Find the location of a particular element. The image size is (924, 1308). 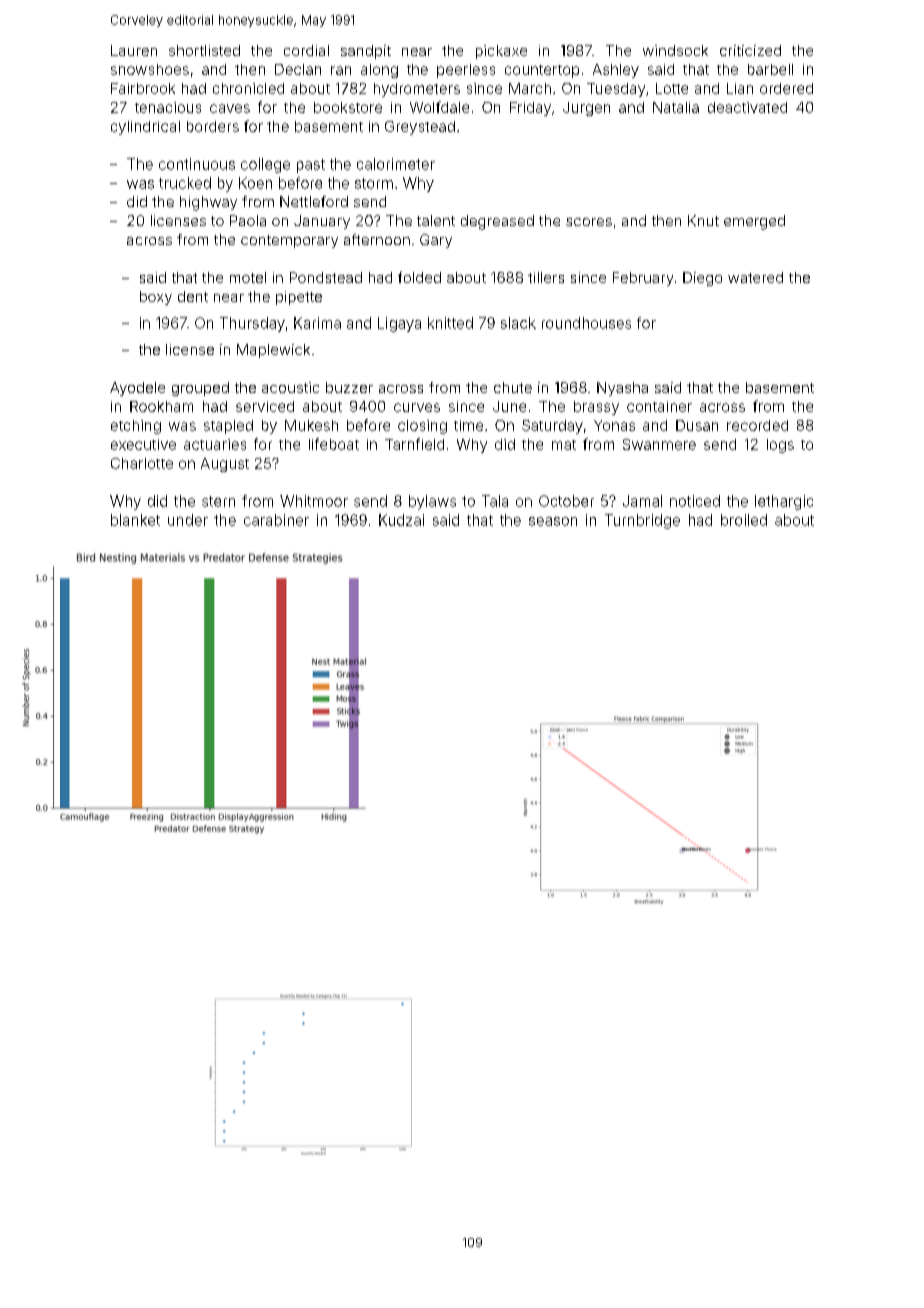

roundhouses is located at coordinates (586, 323).
